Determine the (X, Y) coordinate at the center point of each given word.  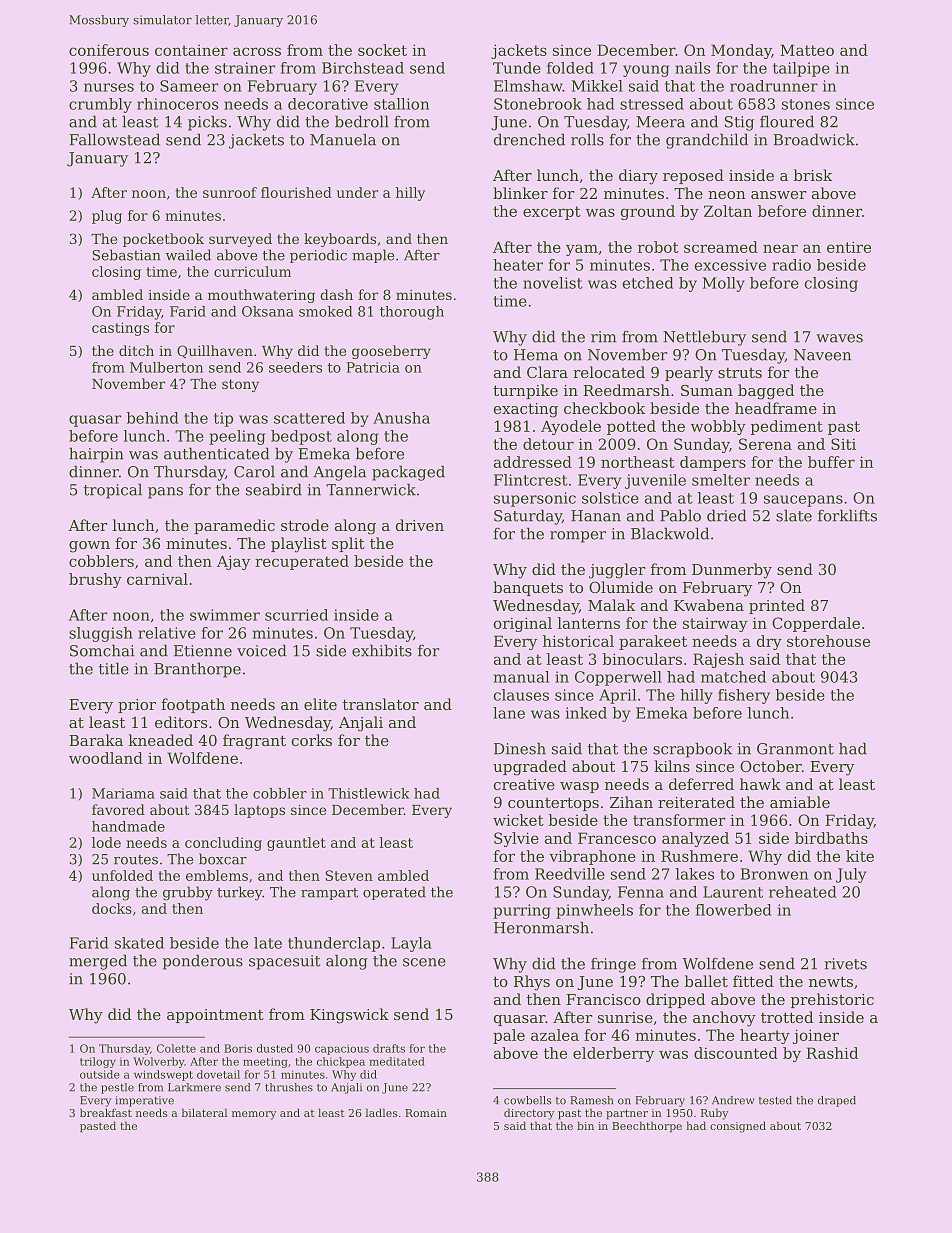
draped (837, 1101)
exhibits (382, 650)
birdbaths (831, 838)
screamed (721, 247)
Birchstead (363, 68)
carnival (157, 579)
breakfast (106, 1112)
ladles (381, 1112)
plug (107, 217)
